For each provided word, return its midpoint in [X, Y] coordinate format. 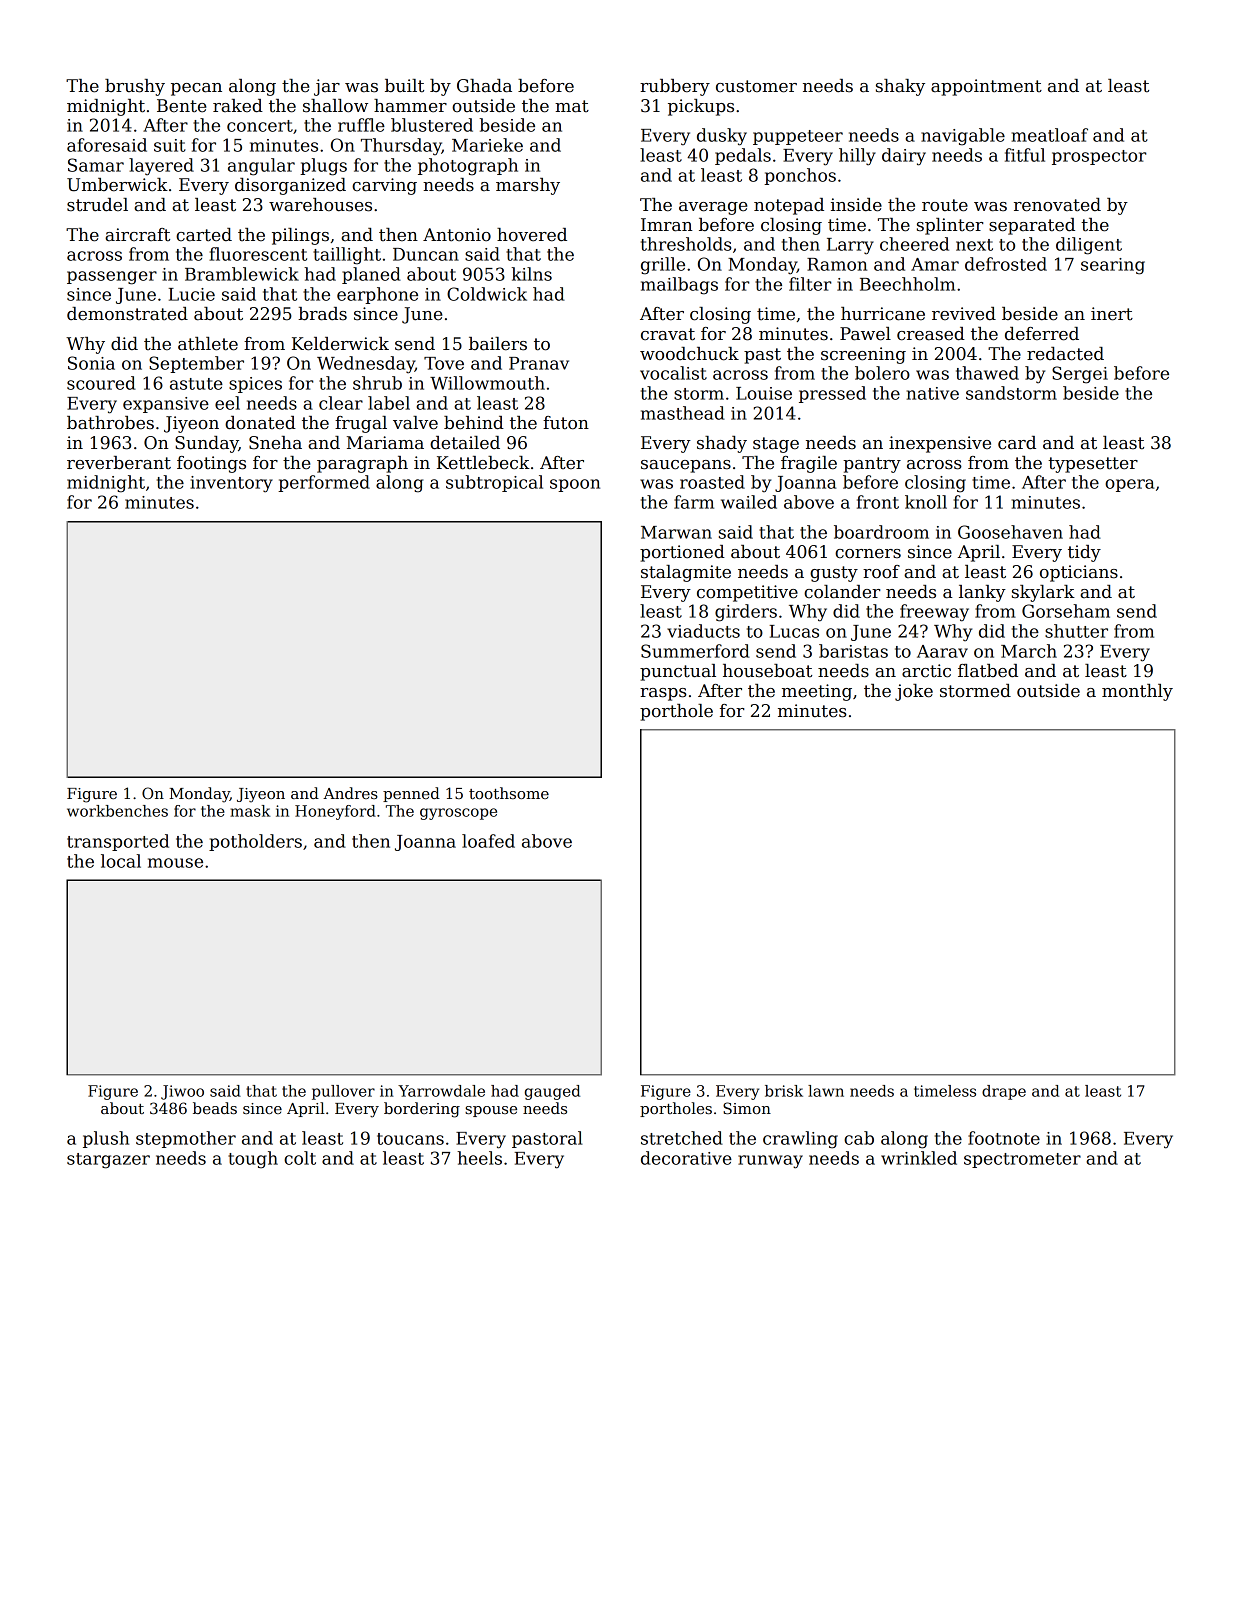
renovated [1057, 205]
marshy [528, 186]
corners [868, 554]
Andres [350, 793]
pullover [343, 1092]
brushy [135, 87]
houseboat [767, 671]
